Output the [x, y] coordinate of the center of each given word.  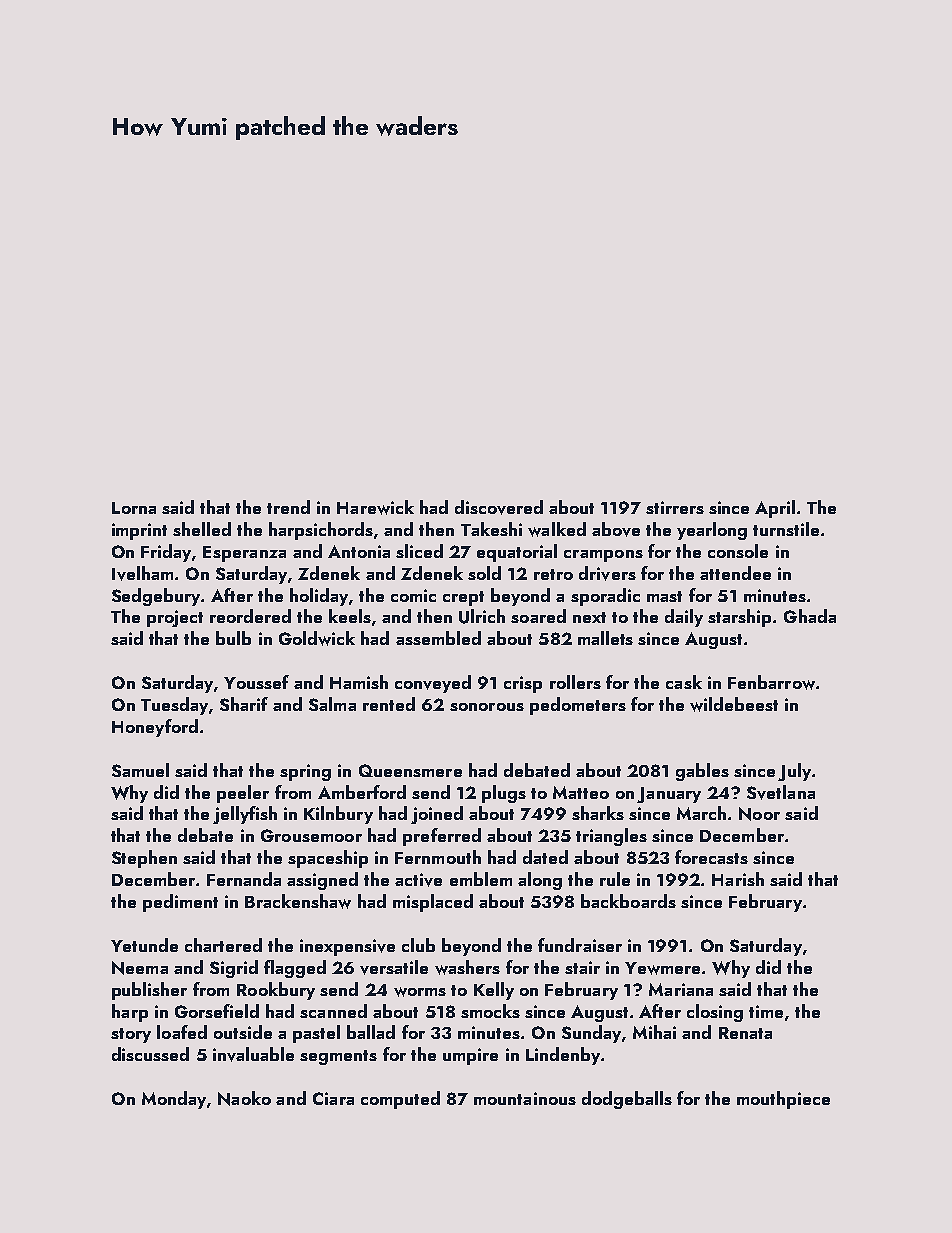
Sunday [591, 1034]
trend [288, 507]
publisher [149, 991]
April [775, 509]
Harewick [375, 507]
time [766, 1011]
